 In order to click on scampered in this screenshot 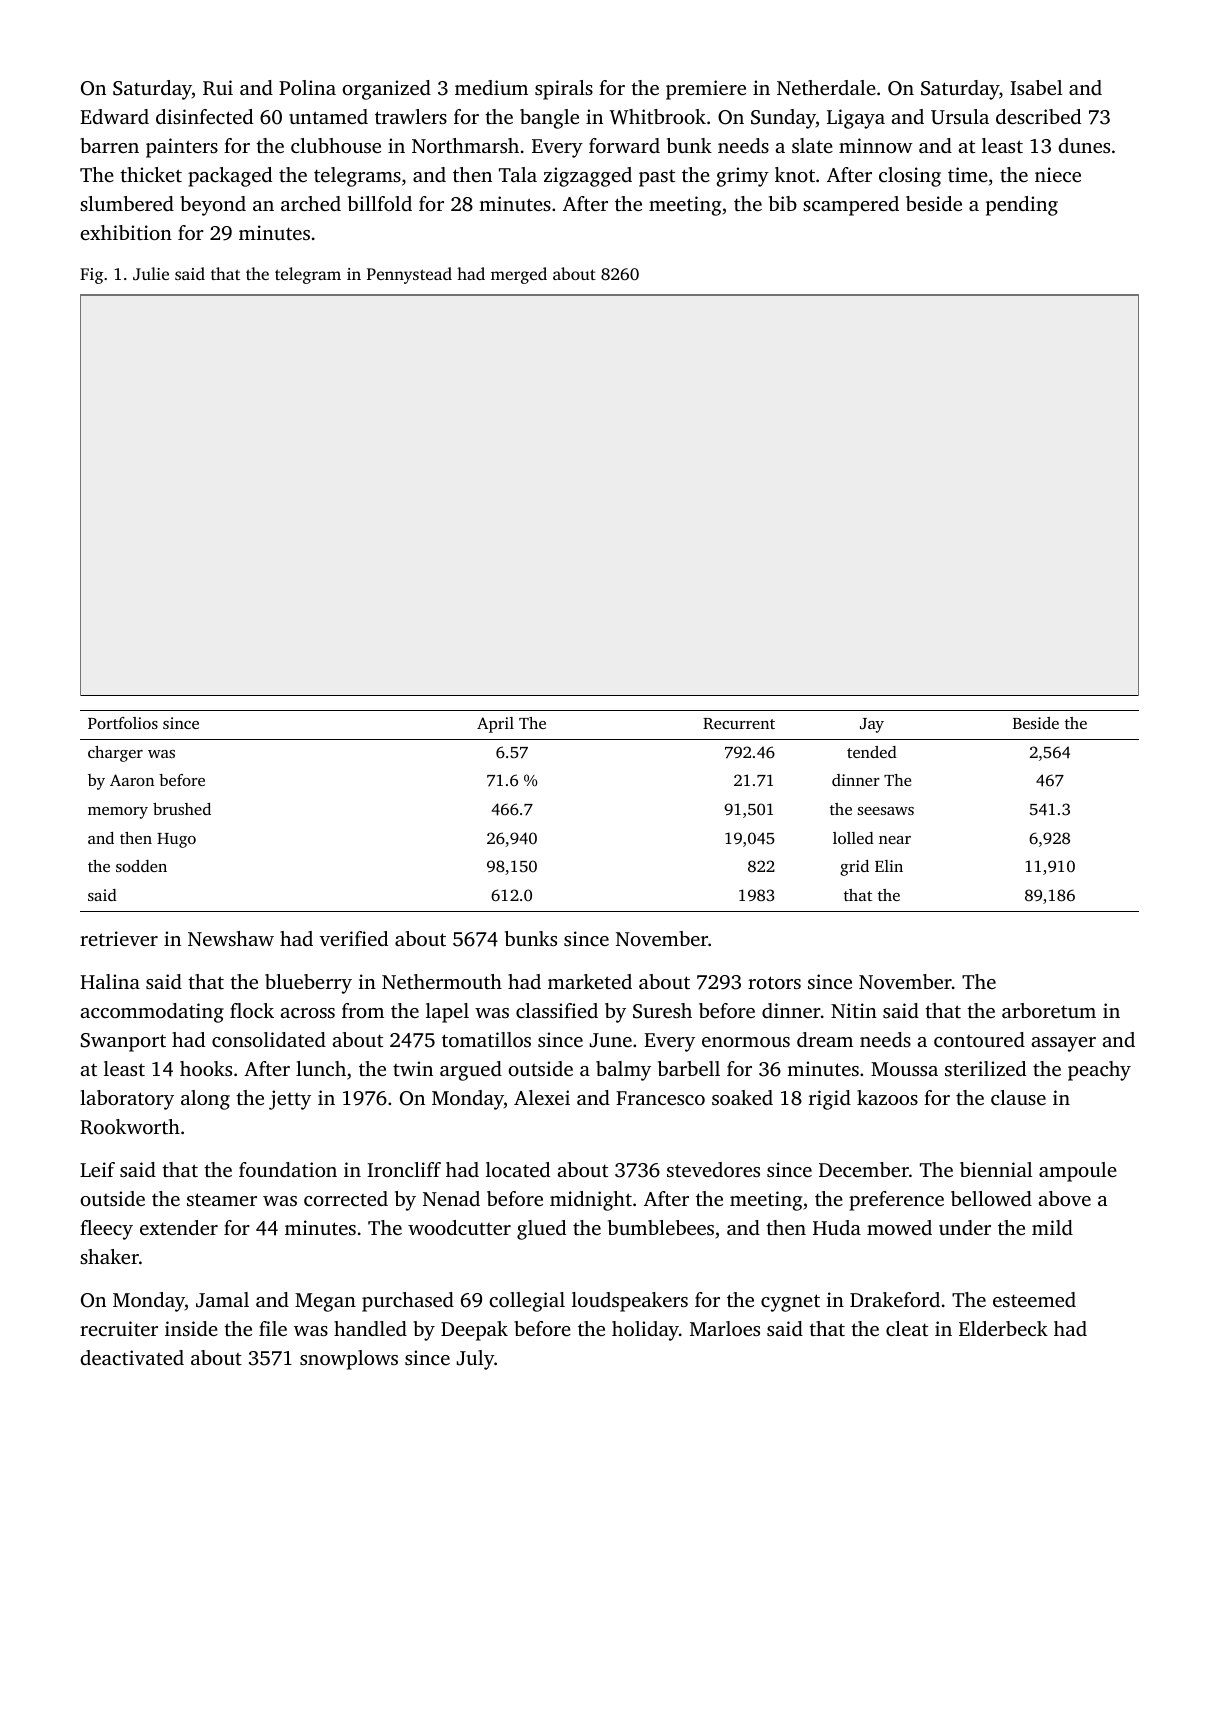, I will do `click(851, 206)`.
